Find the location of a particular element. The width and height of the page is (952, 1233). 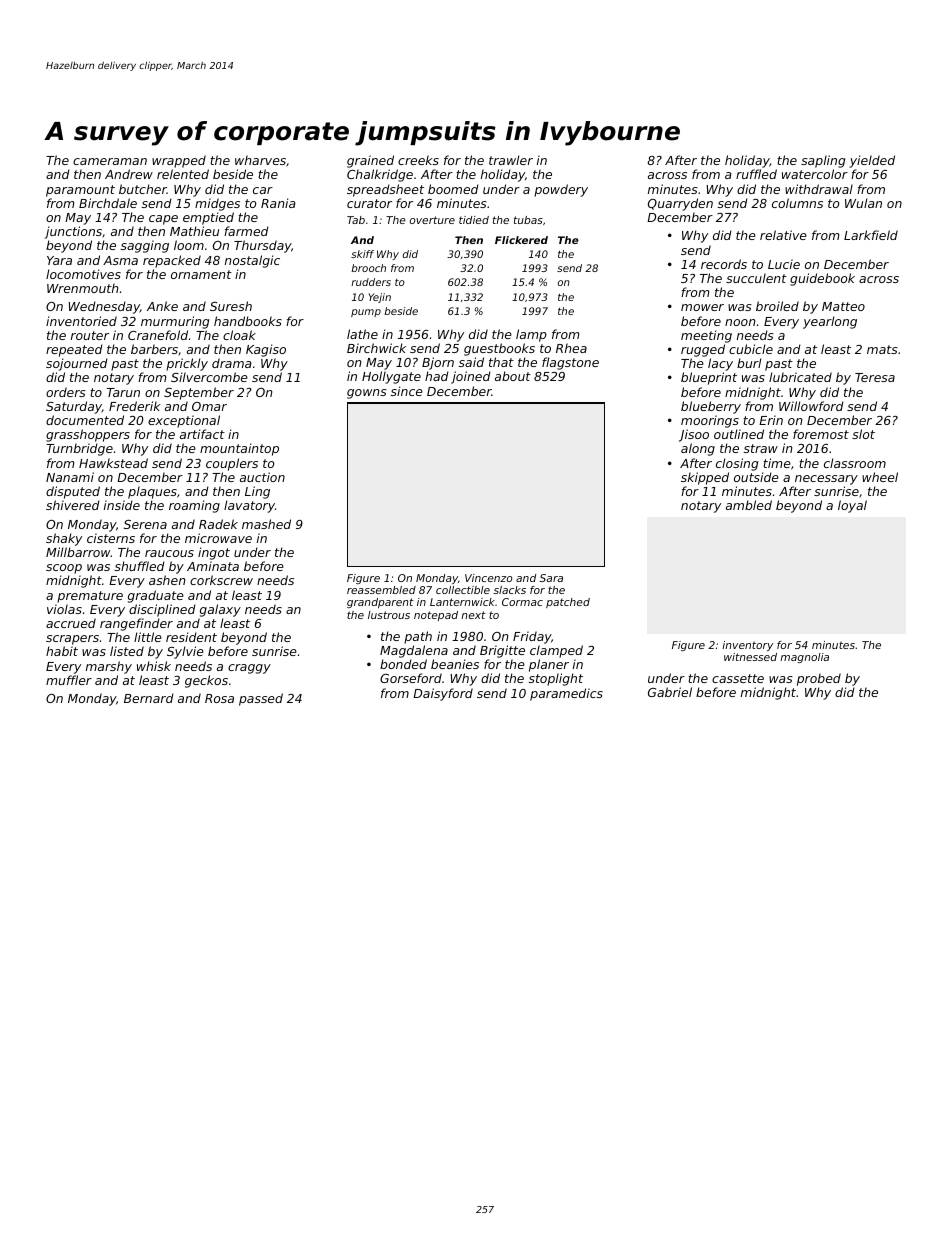

yielded is located at coordinates (872, 161).
